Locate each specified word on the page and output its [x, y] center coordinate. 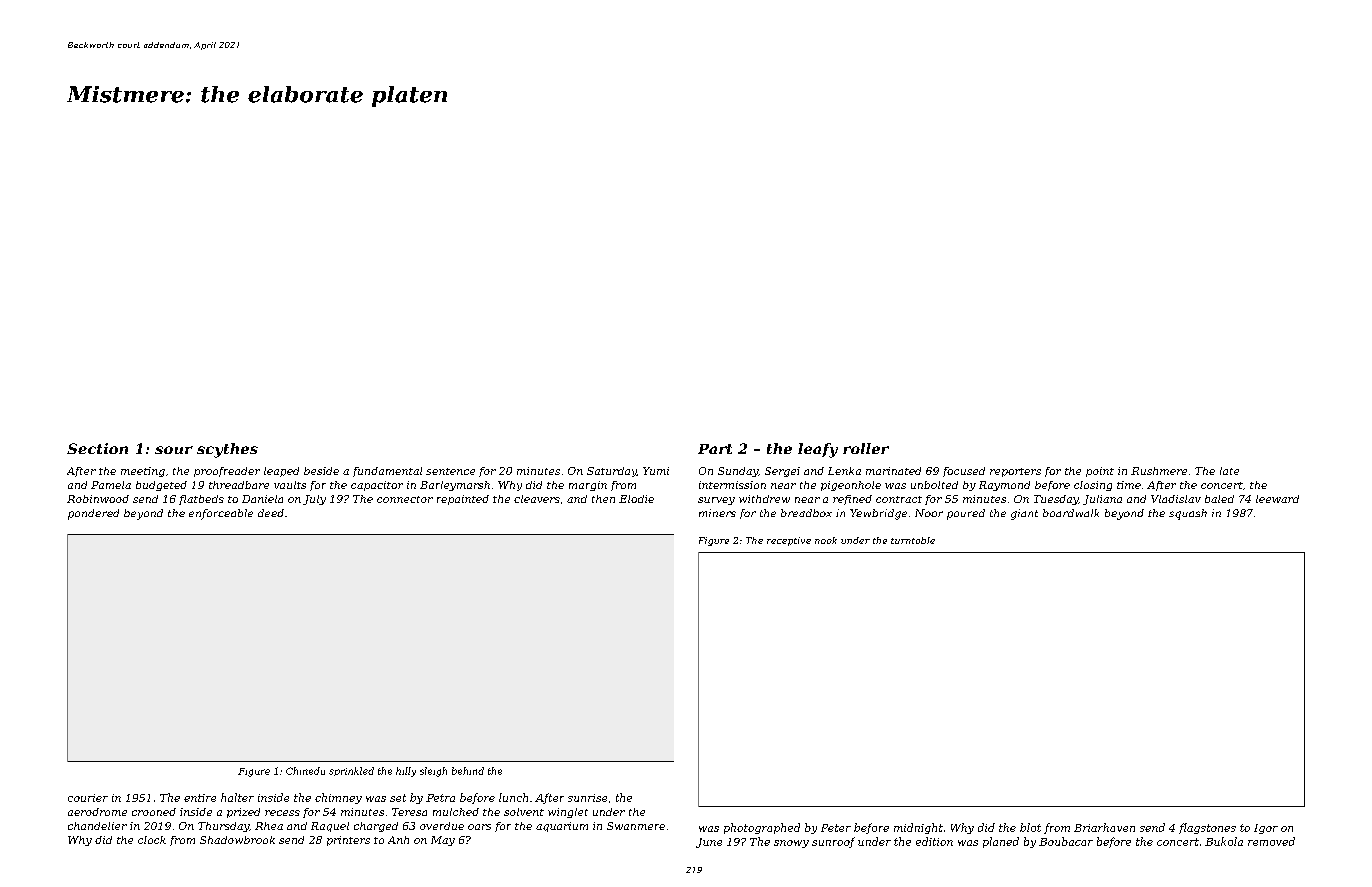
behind [468, 771]
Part [715, 449]
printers [348, 841]
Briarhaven [1104, 827]
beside [321, 471]
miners [717, 513]
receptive [789, 541]
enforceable [221, 514]
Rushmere [1159, 471]
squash [1188, 514]
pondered [93, 514]
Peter [836, 828]
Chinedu [305, 771]
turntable [913, 540]
